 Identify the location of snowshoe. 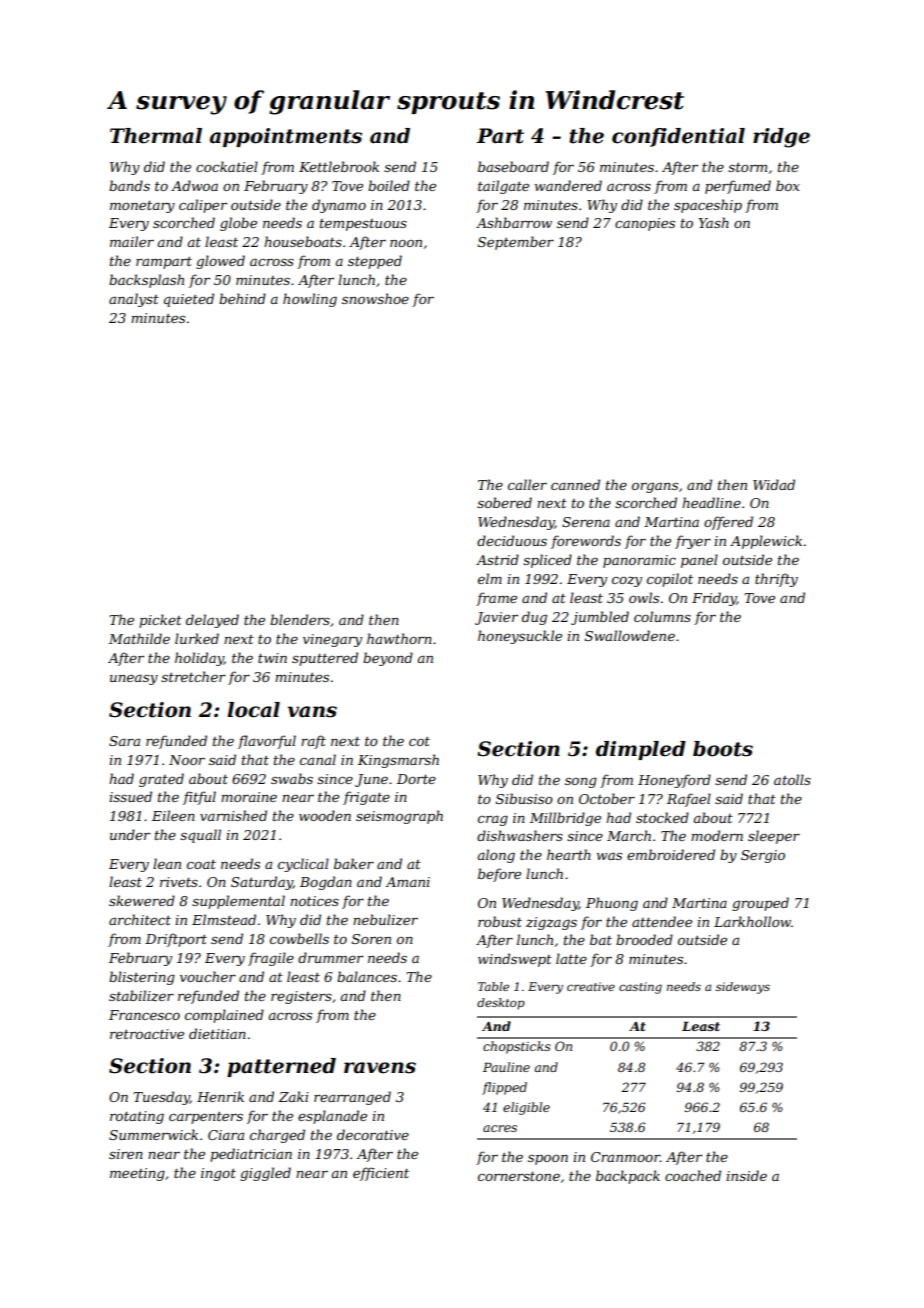
(375, 298).
